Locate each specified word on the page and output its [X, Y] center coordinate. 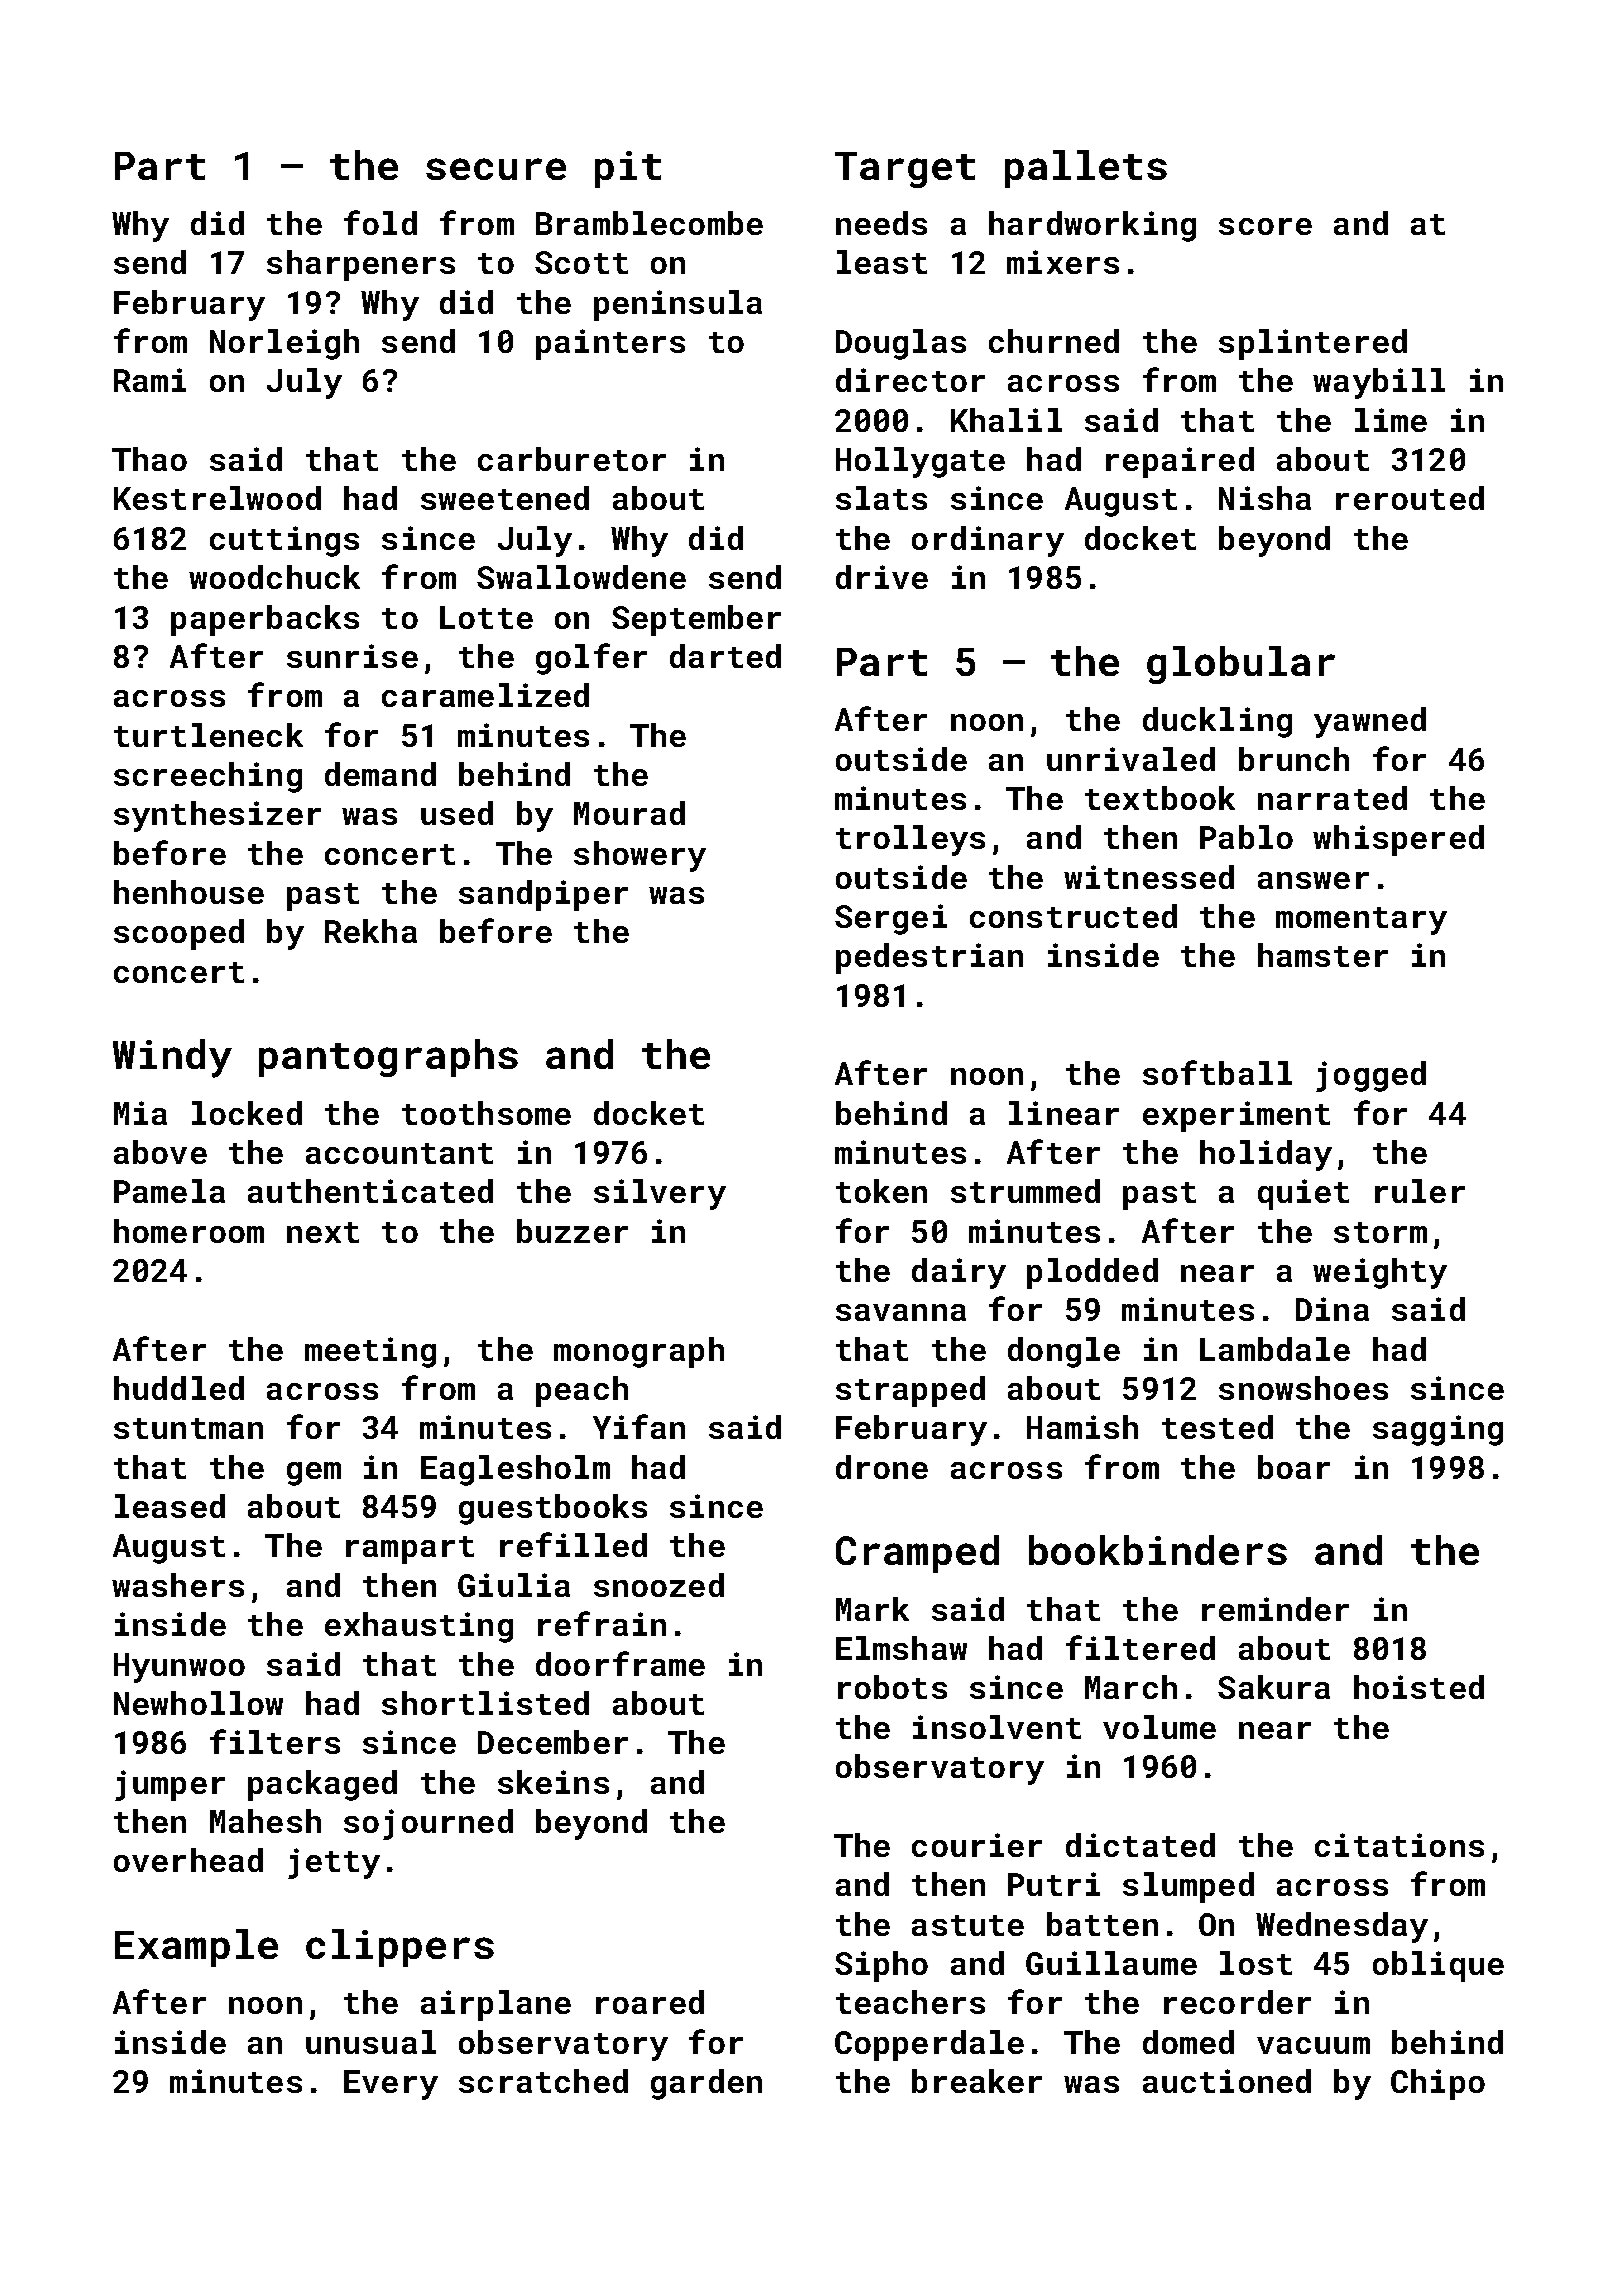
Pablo [1246, 837]
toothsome [486, 1113]
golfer [591, 659]
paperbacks [265, 620]
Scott [581, 262]
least [882, 262]
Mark [872, 1609]
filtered [1140, 1647]
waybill [1379, 383]
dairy [959, 1273]
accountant [399, 1153]
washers [178, 1585]
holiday [1266, 1155]
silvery [660, 1194]
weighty [1380, 1273]
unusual [371, 2042]
